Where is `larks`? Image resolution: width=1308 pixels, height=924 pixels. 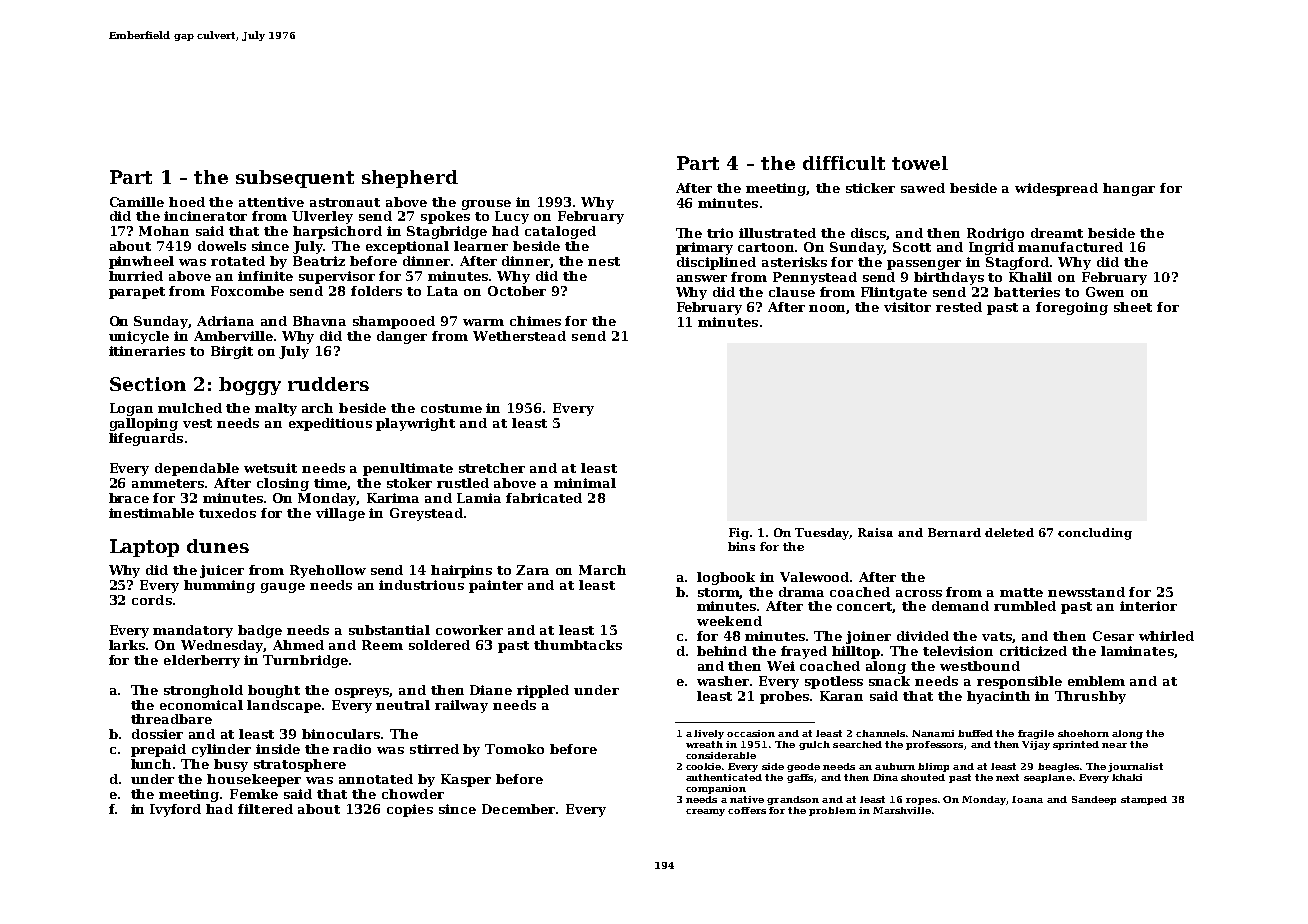 larks is located at coordinates (127, 645).
